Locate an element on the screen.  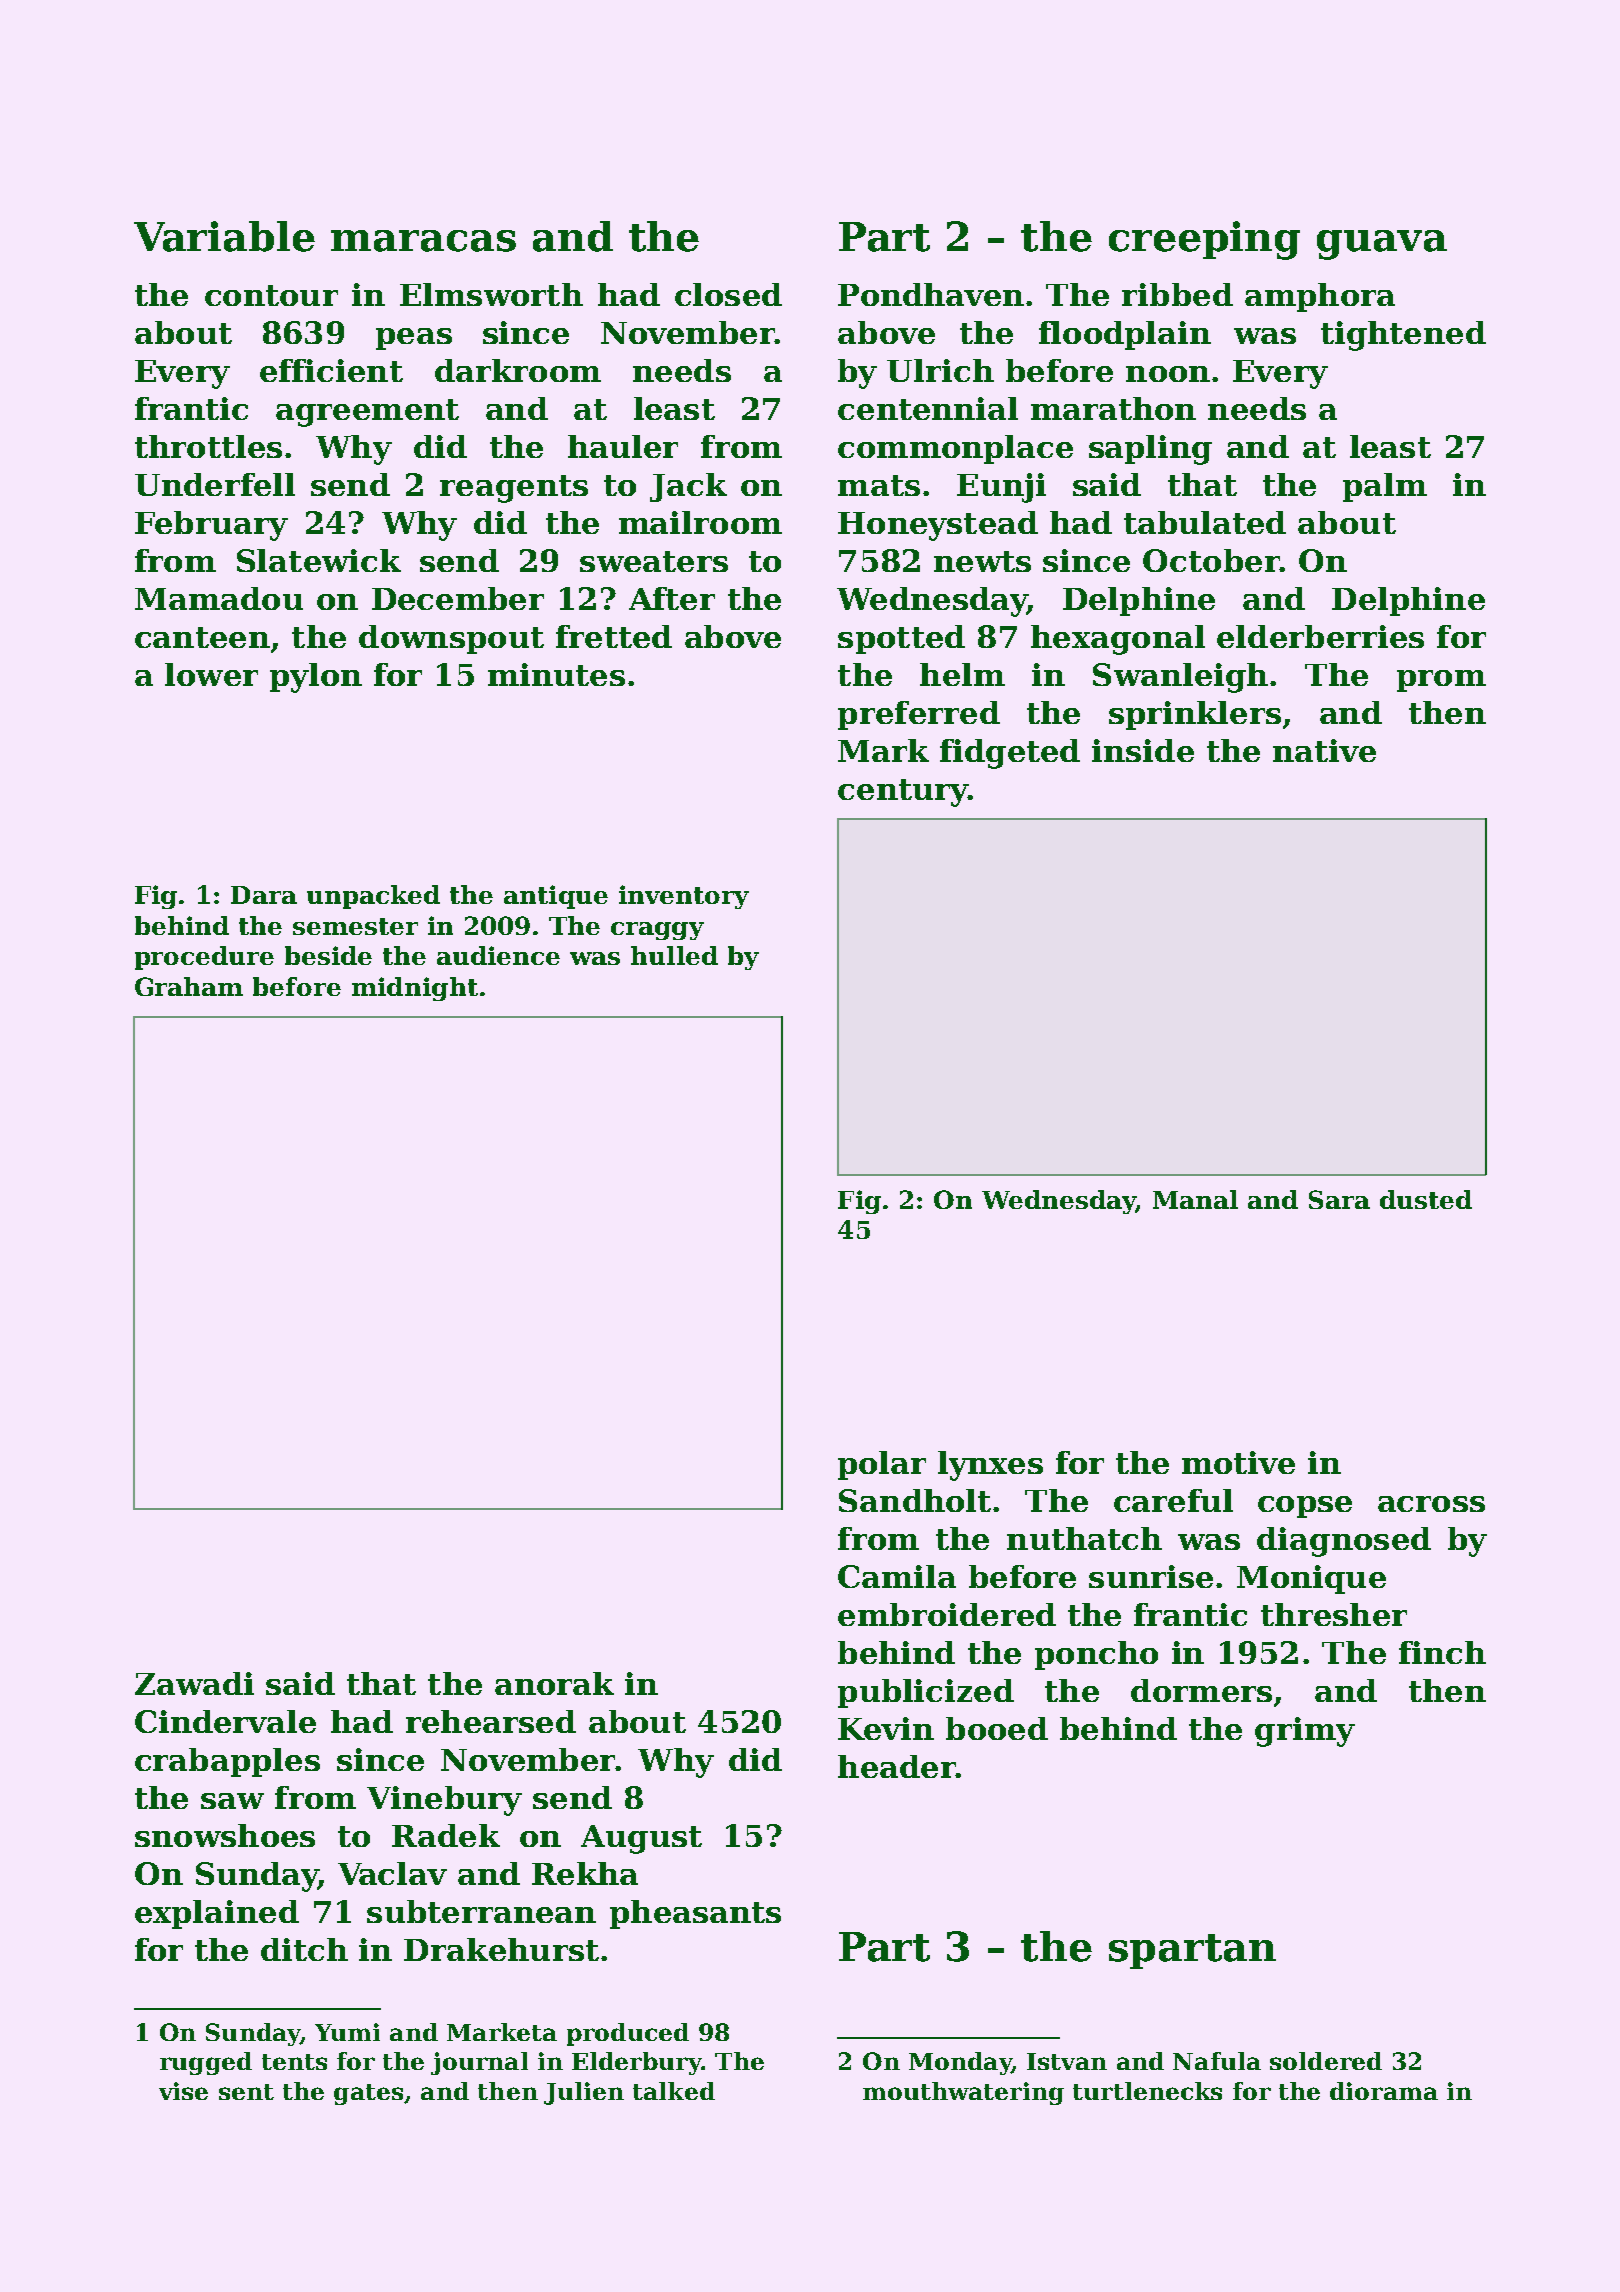
Zawadi is located at coordinates (194, 1683).
